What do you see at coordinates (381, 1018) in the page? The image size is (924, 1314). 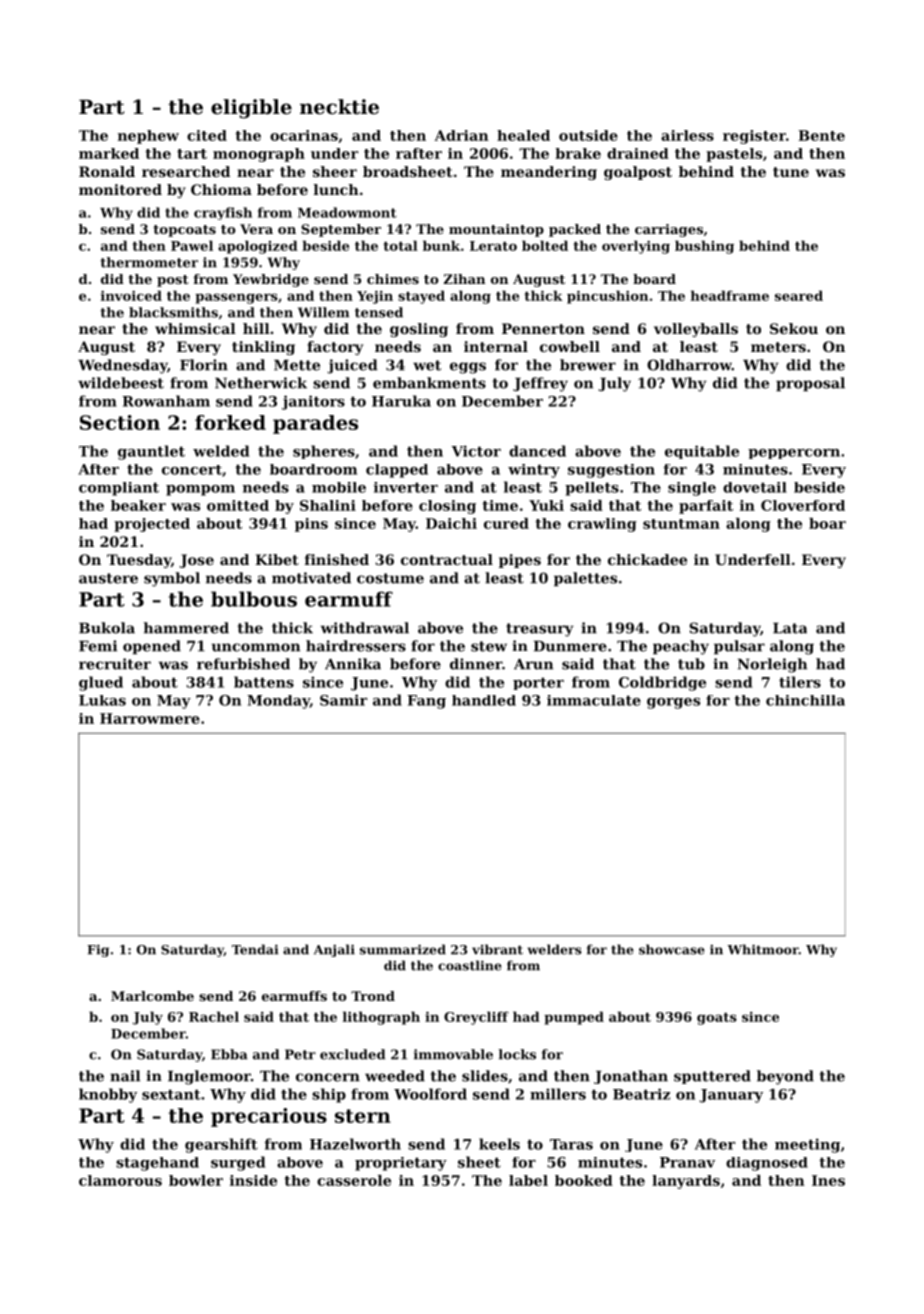 I see `lithograph` at bounding box center [381, 1018].
